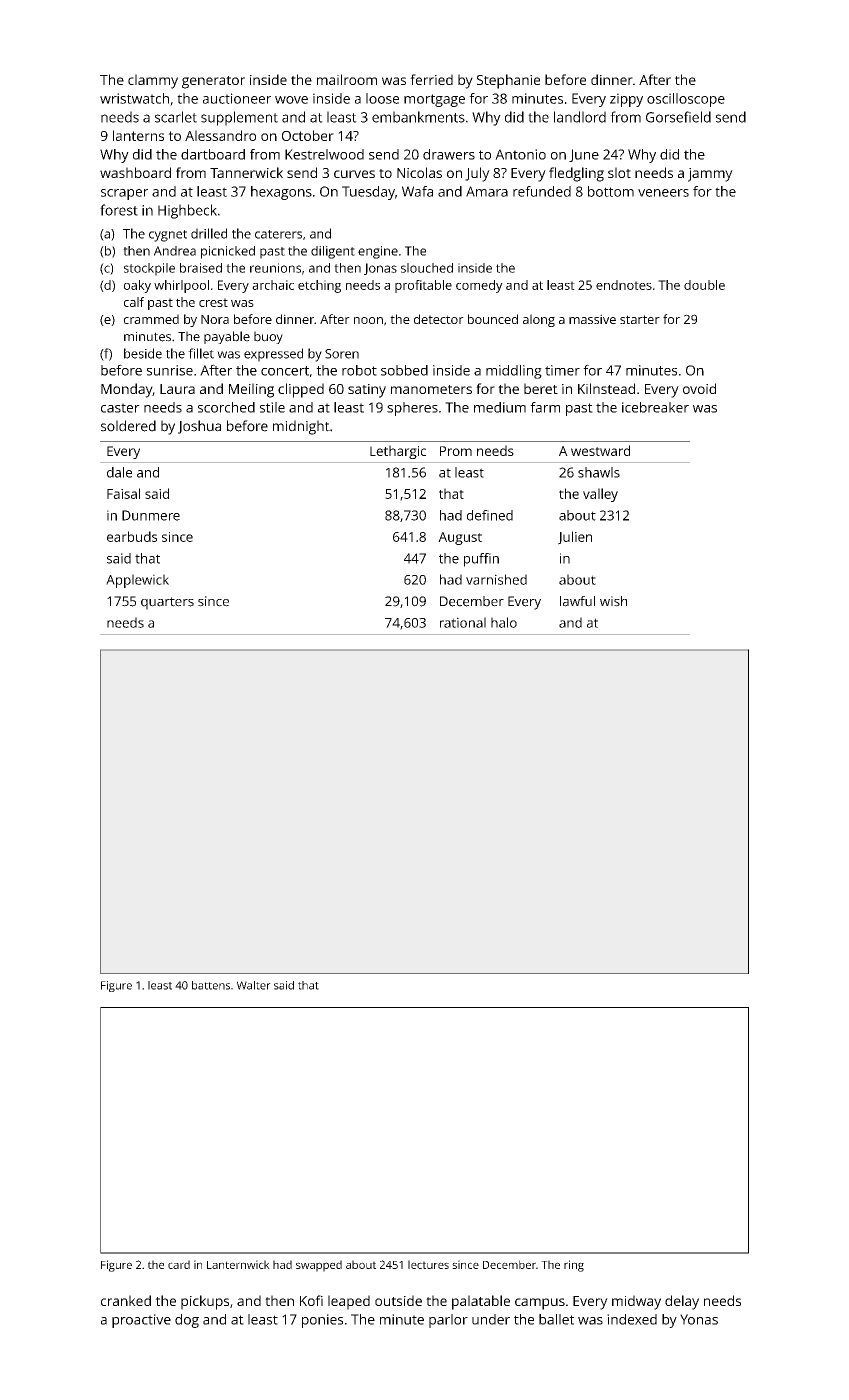 The width and height of the screenshot is (849, 1400). I want to click on ring, so click(574, 1266).
